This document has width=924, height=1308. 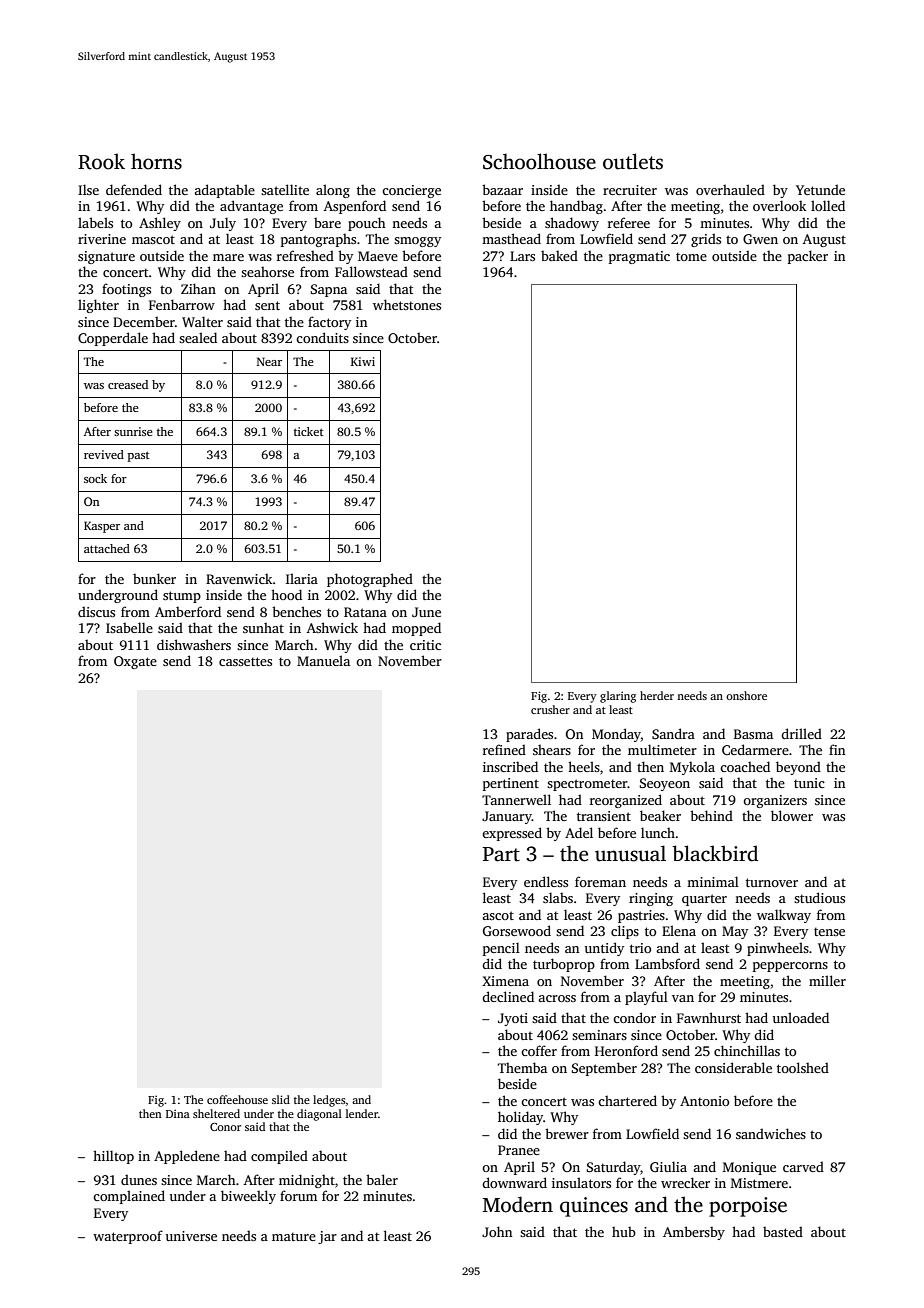 What do you see at coordinates (827, 980) in the document?
I see `miller` at bounding box center [827, 980].
